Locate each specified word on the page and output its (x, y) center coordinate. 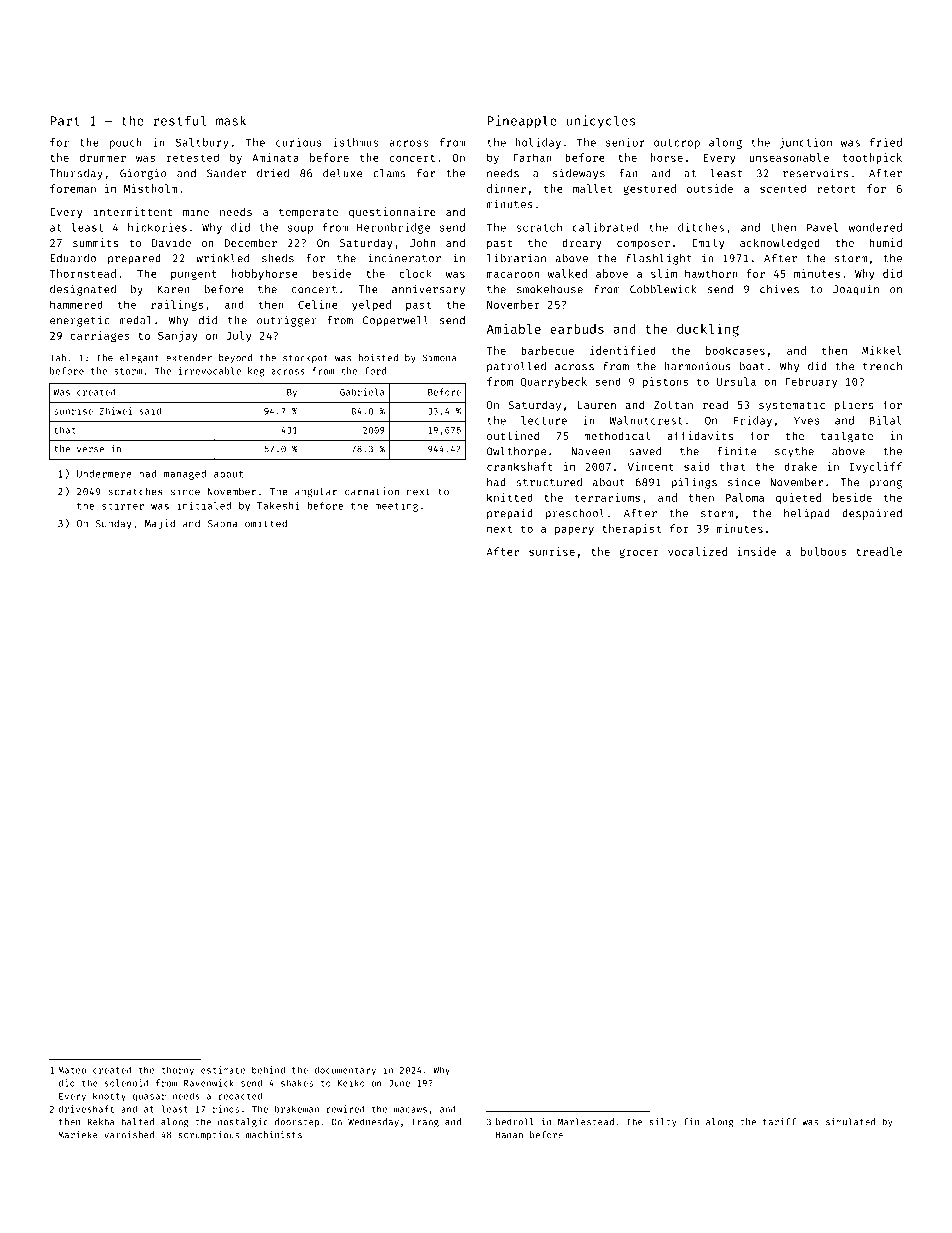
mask (231, 120)
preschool (575, 514)
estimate (223, 1070)
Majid (160, 524)
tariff (779, 1122)
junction (805, 143)
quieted (798, 498)
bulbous (823, 551)
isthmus (355, 142)
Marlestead (586, 1122)
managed (185, 475)
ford (375, 371)
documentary (345, 1071)
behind (268, 1070)
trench (882, 366)
